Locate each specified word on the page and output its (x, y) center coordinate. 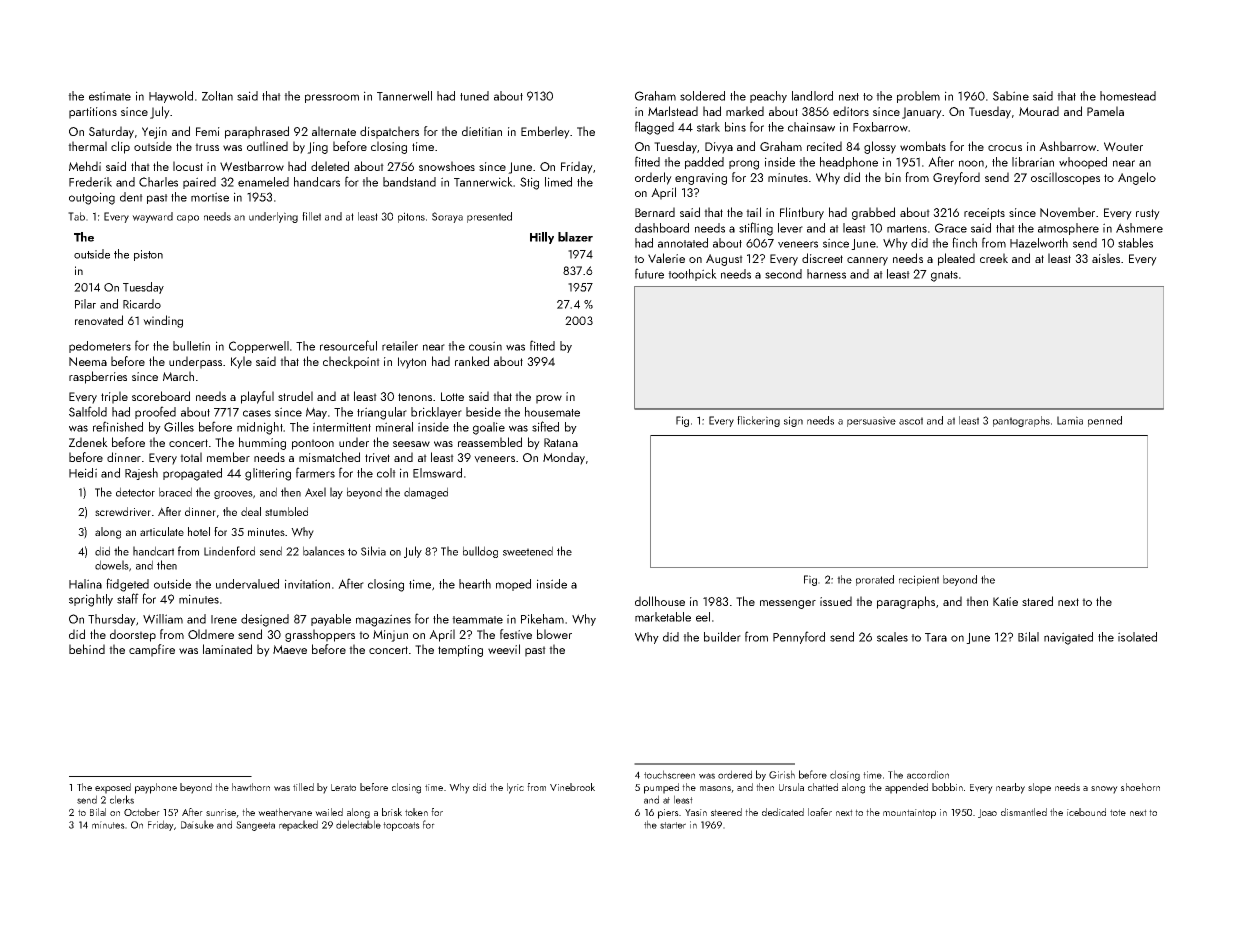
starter (673, 825)
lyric (515, 788)
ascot (911, 421)
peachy (768, 97)
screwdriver (123, 511)
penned (1105, 421)
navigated (1068, 638)
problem (918, 97)
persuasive (871, 421)
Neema (88, 361)
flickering (758, 421)
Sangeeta (255, 826)
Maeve (290, 650)
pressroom (332, 98)
